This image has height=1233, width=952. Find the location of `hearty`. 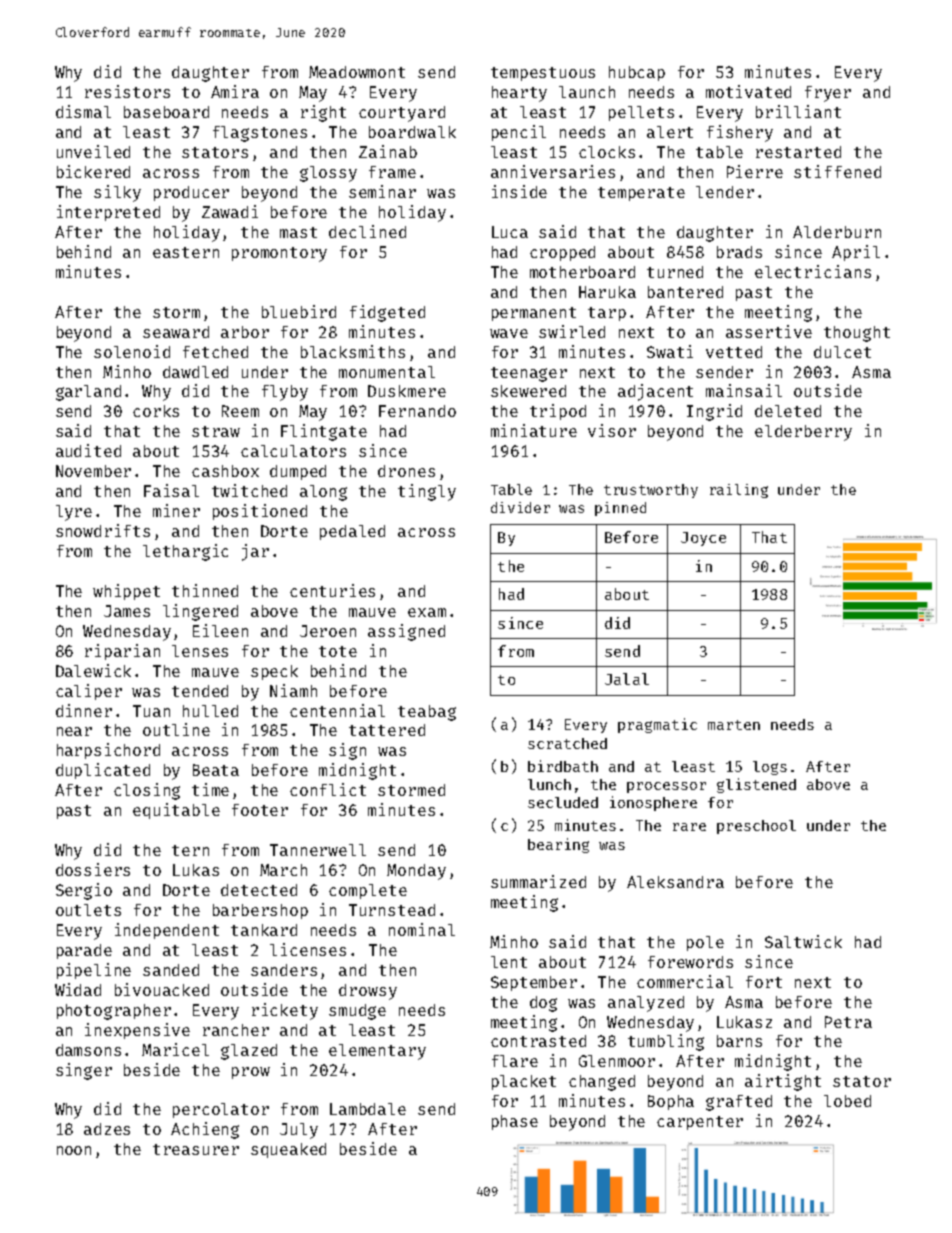

hearty is located at coordinates (519, 94).
